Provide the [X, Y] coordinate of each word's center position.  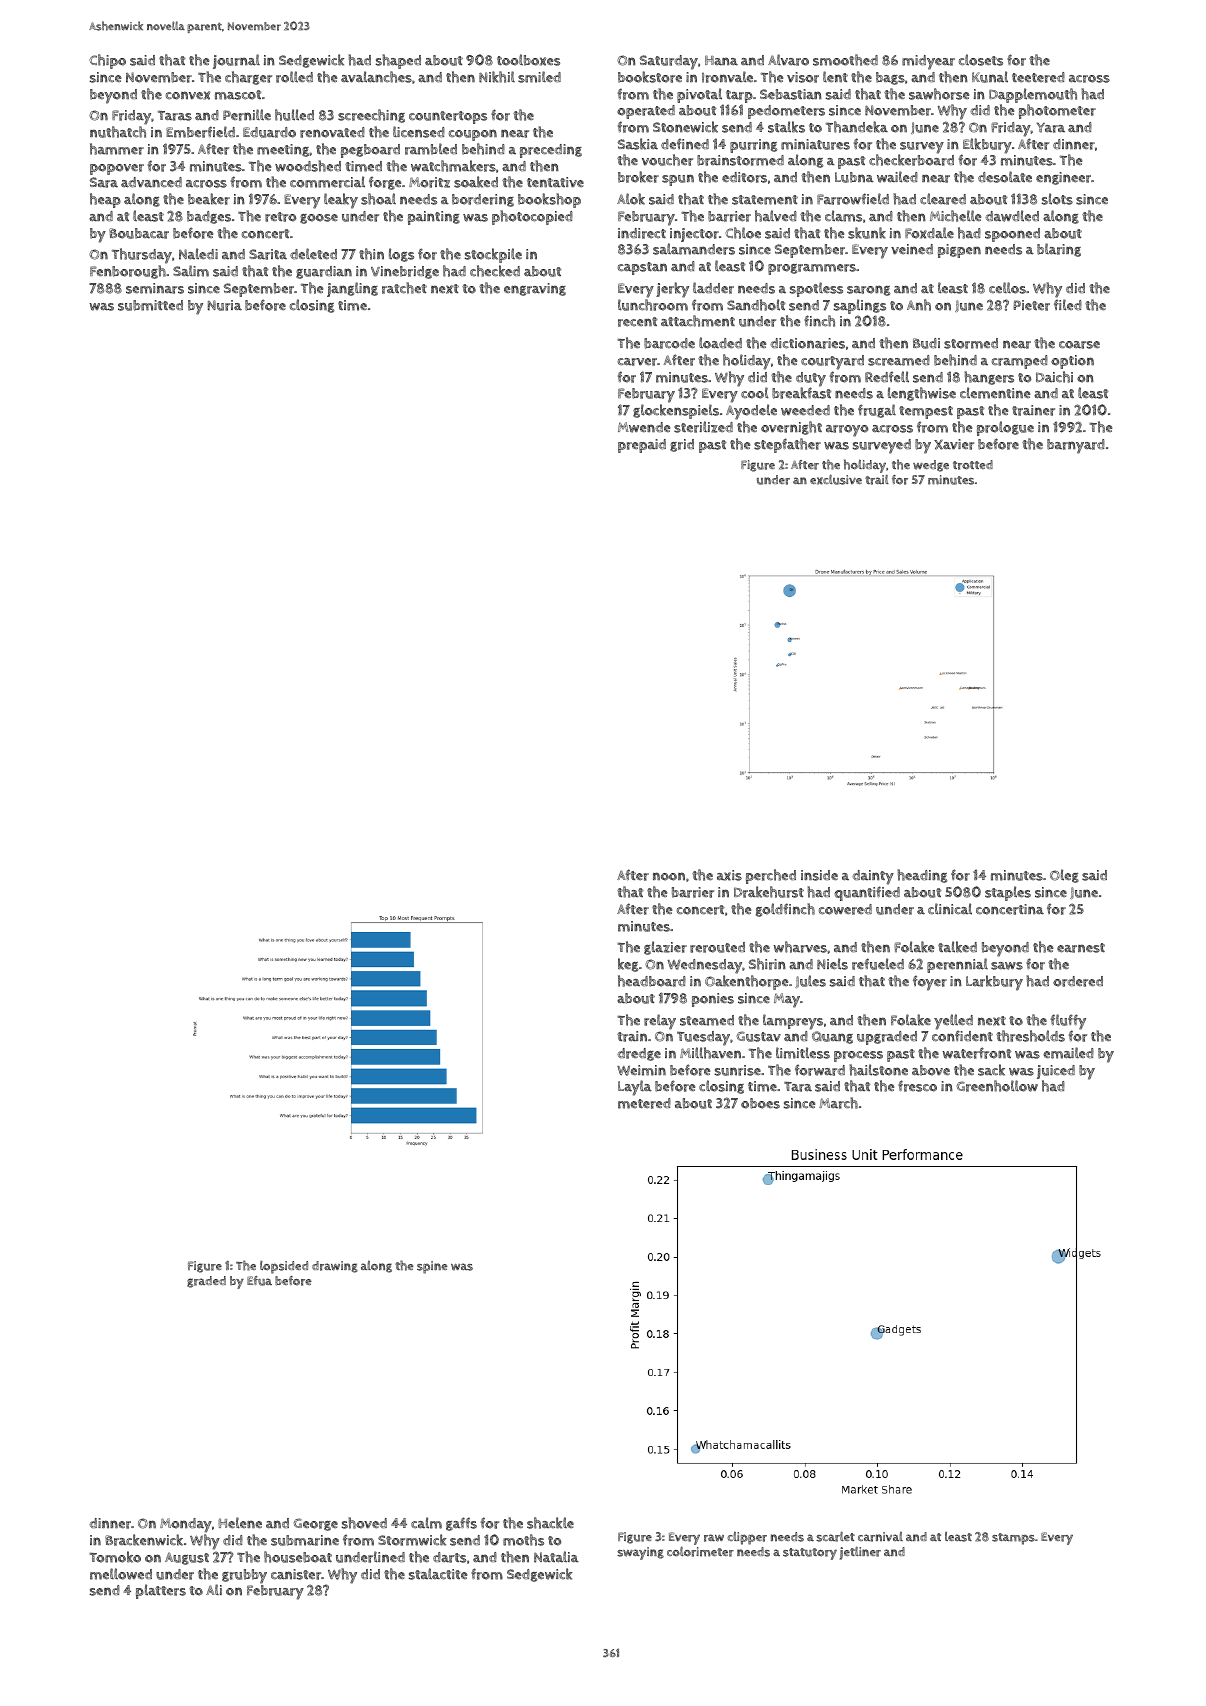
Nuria [225, 305]
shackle [550, 1523]
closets [981, 60]
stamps [1013, 1539]
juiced [1056, 1072]
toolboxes [528, 60]
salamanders [694, 249]
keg [628, 965]
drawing [335, 1267]
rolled [294, 77]
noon [669, 876]
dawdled [1012, 216]
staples [1008, 893]
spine [432, 1267]
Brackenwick [144, 1540]
